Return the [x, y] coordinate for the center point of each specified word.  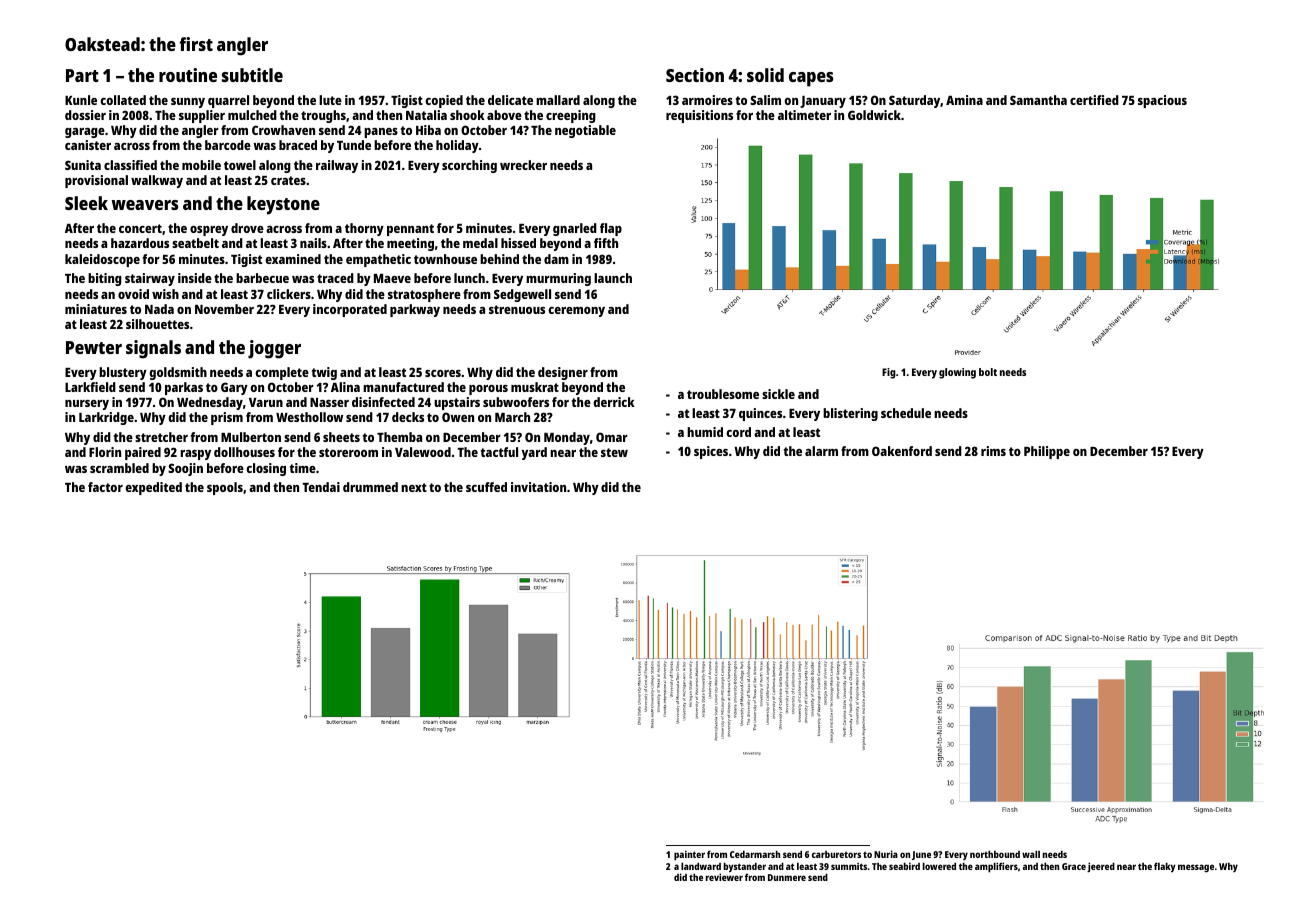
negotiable [585, 131]
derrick [614, 402]
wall [1031, 854]
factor [105, 487]
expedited [153, 488]
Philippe [1047, 452]
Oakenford [902, 451]
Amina [964, 100]
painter [689, 855]
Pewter [94, 347]
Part [82, 75]
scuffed [486, 487]
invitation [538, 487]
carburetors [836, 854]
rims [993, 451]
